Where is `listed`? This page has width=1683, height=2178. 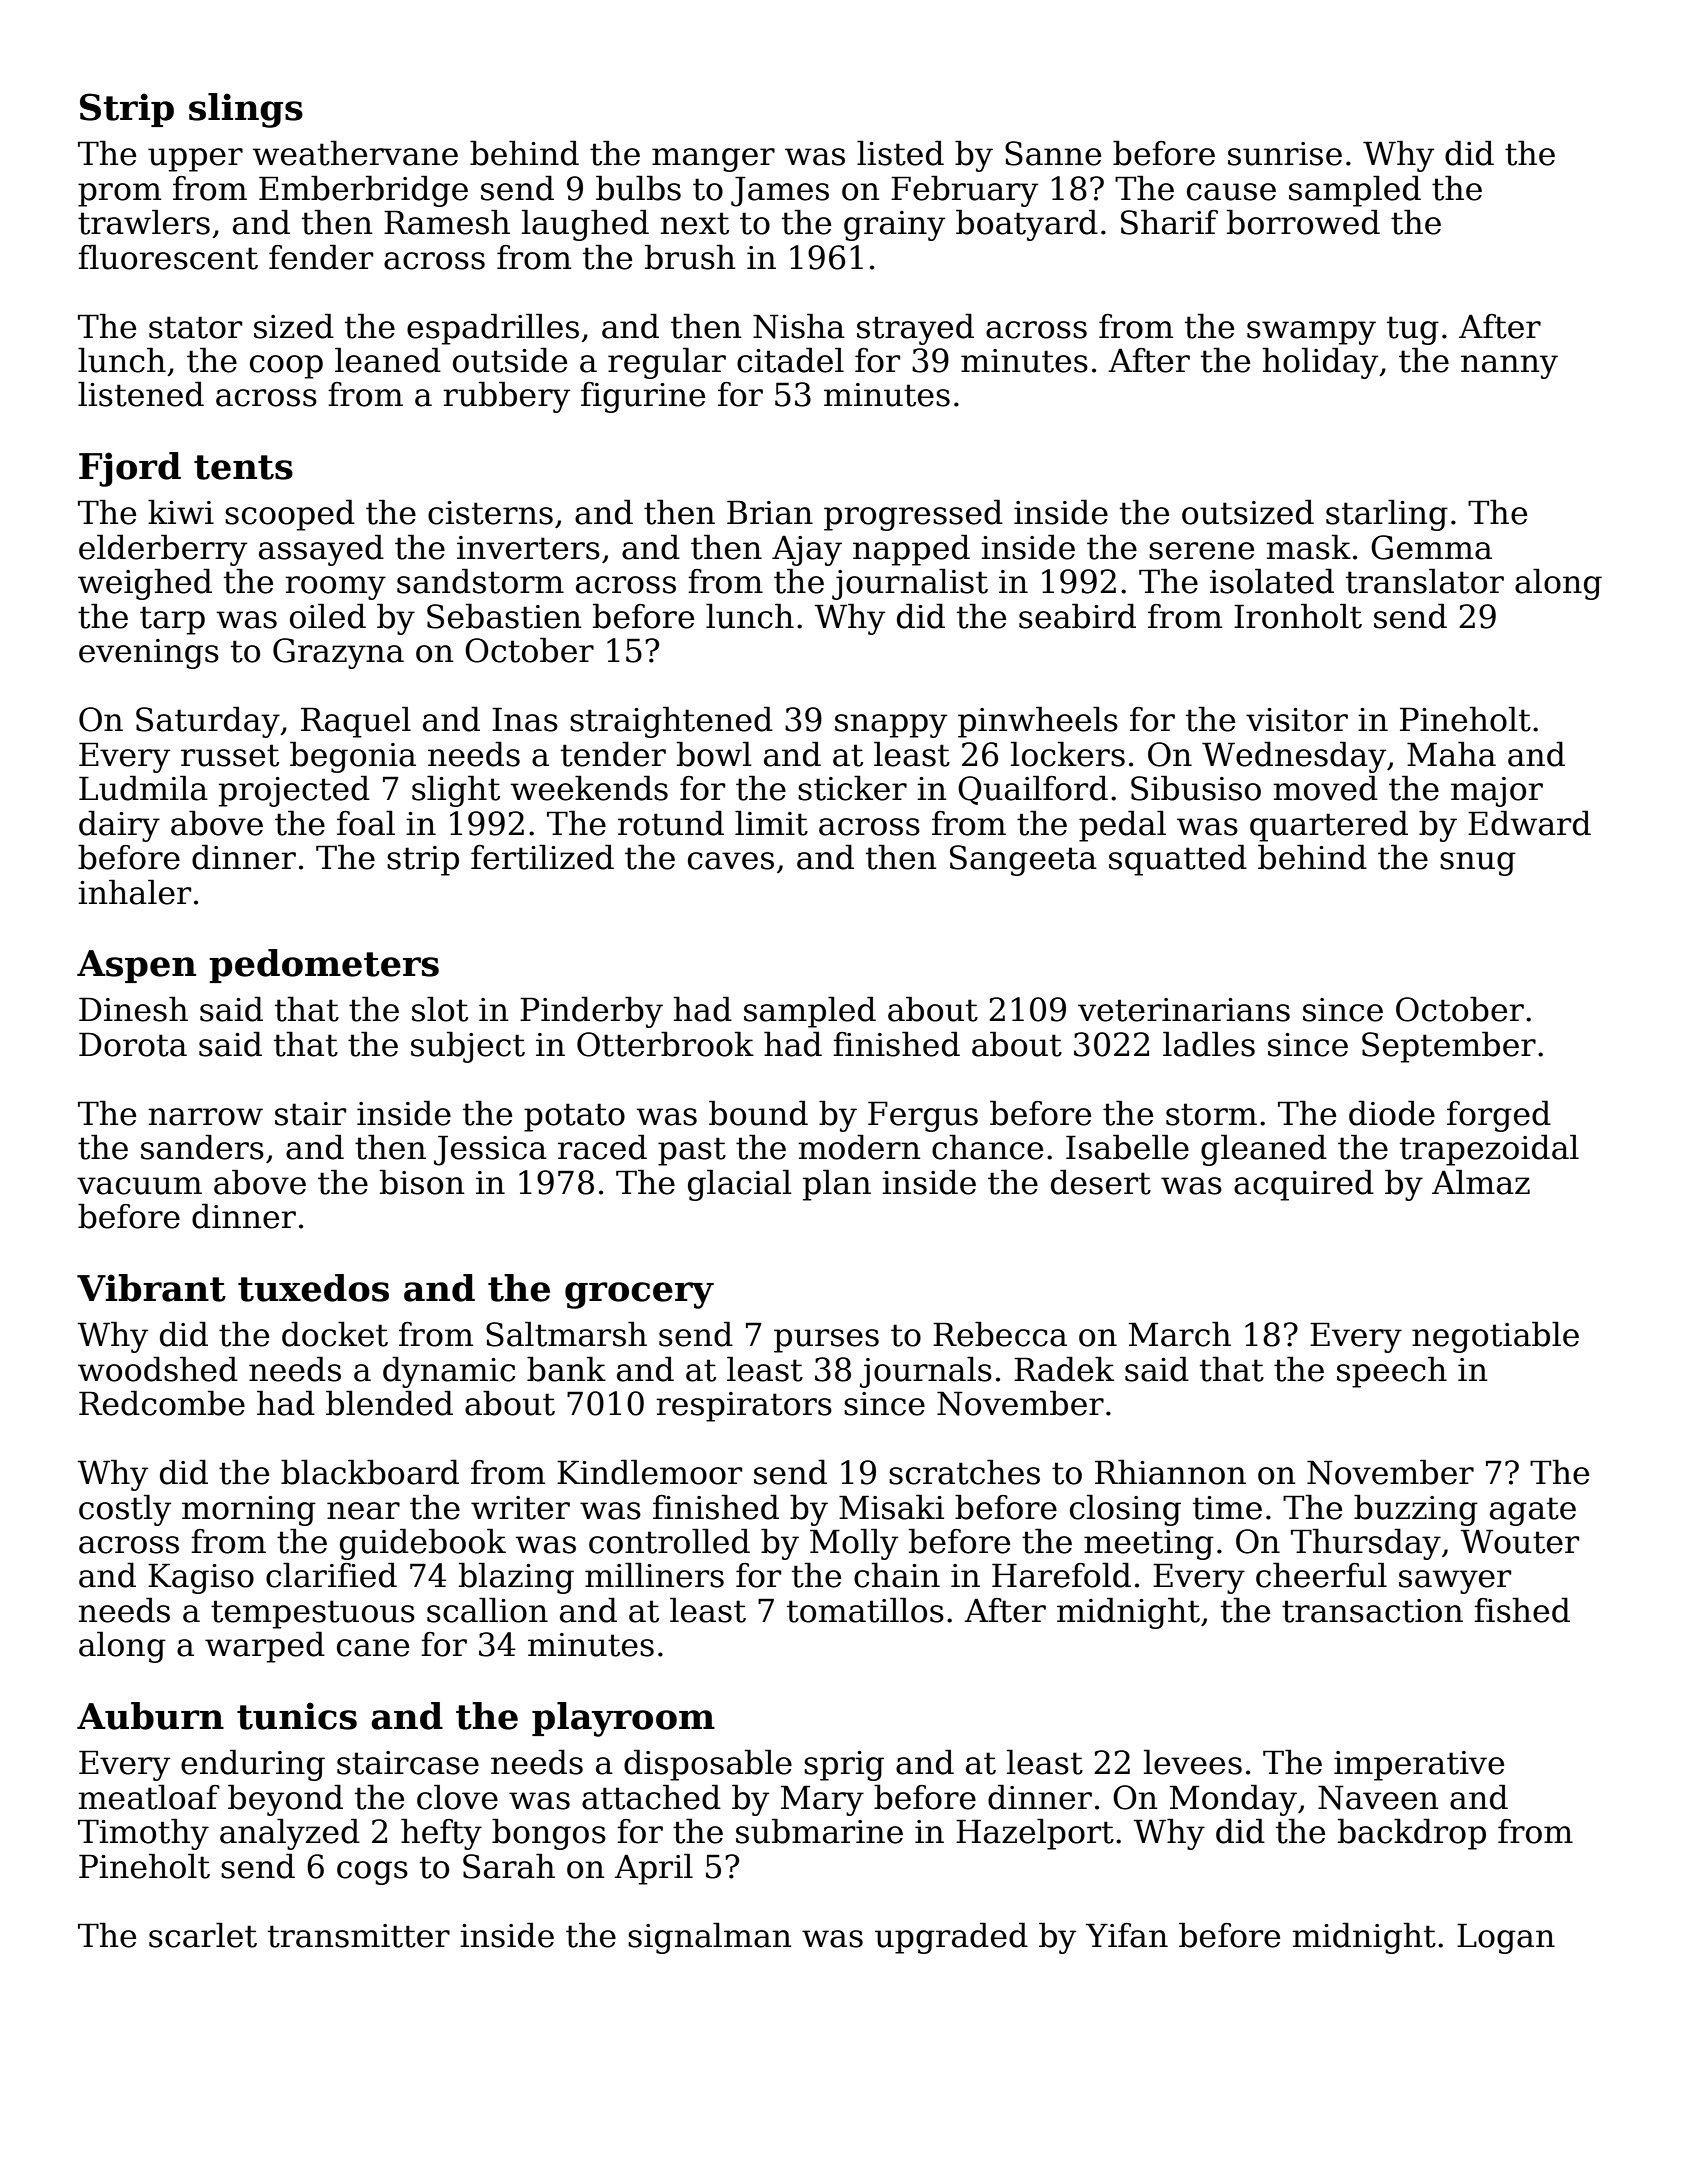
listed is located at coordinates (900, 153).
